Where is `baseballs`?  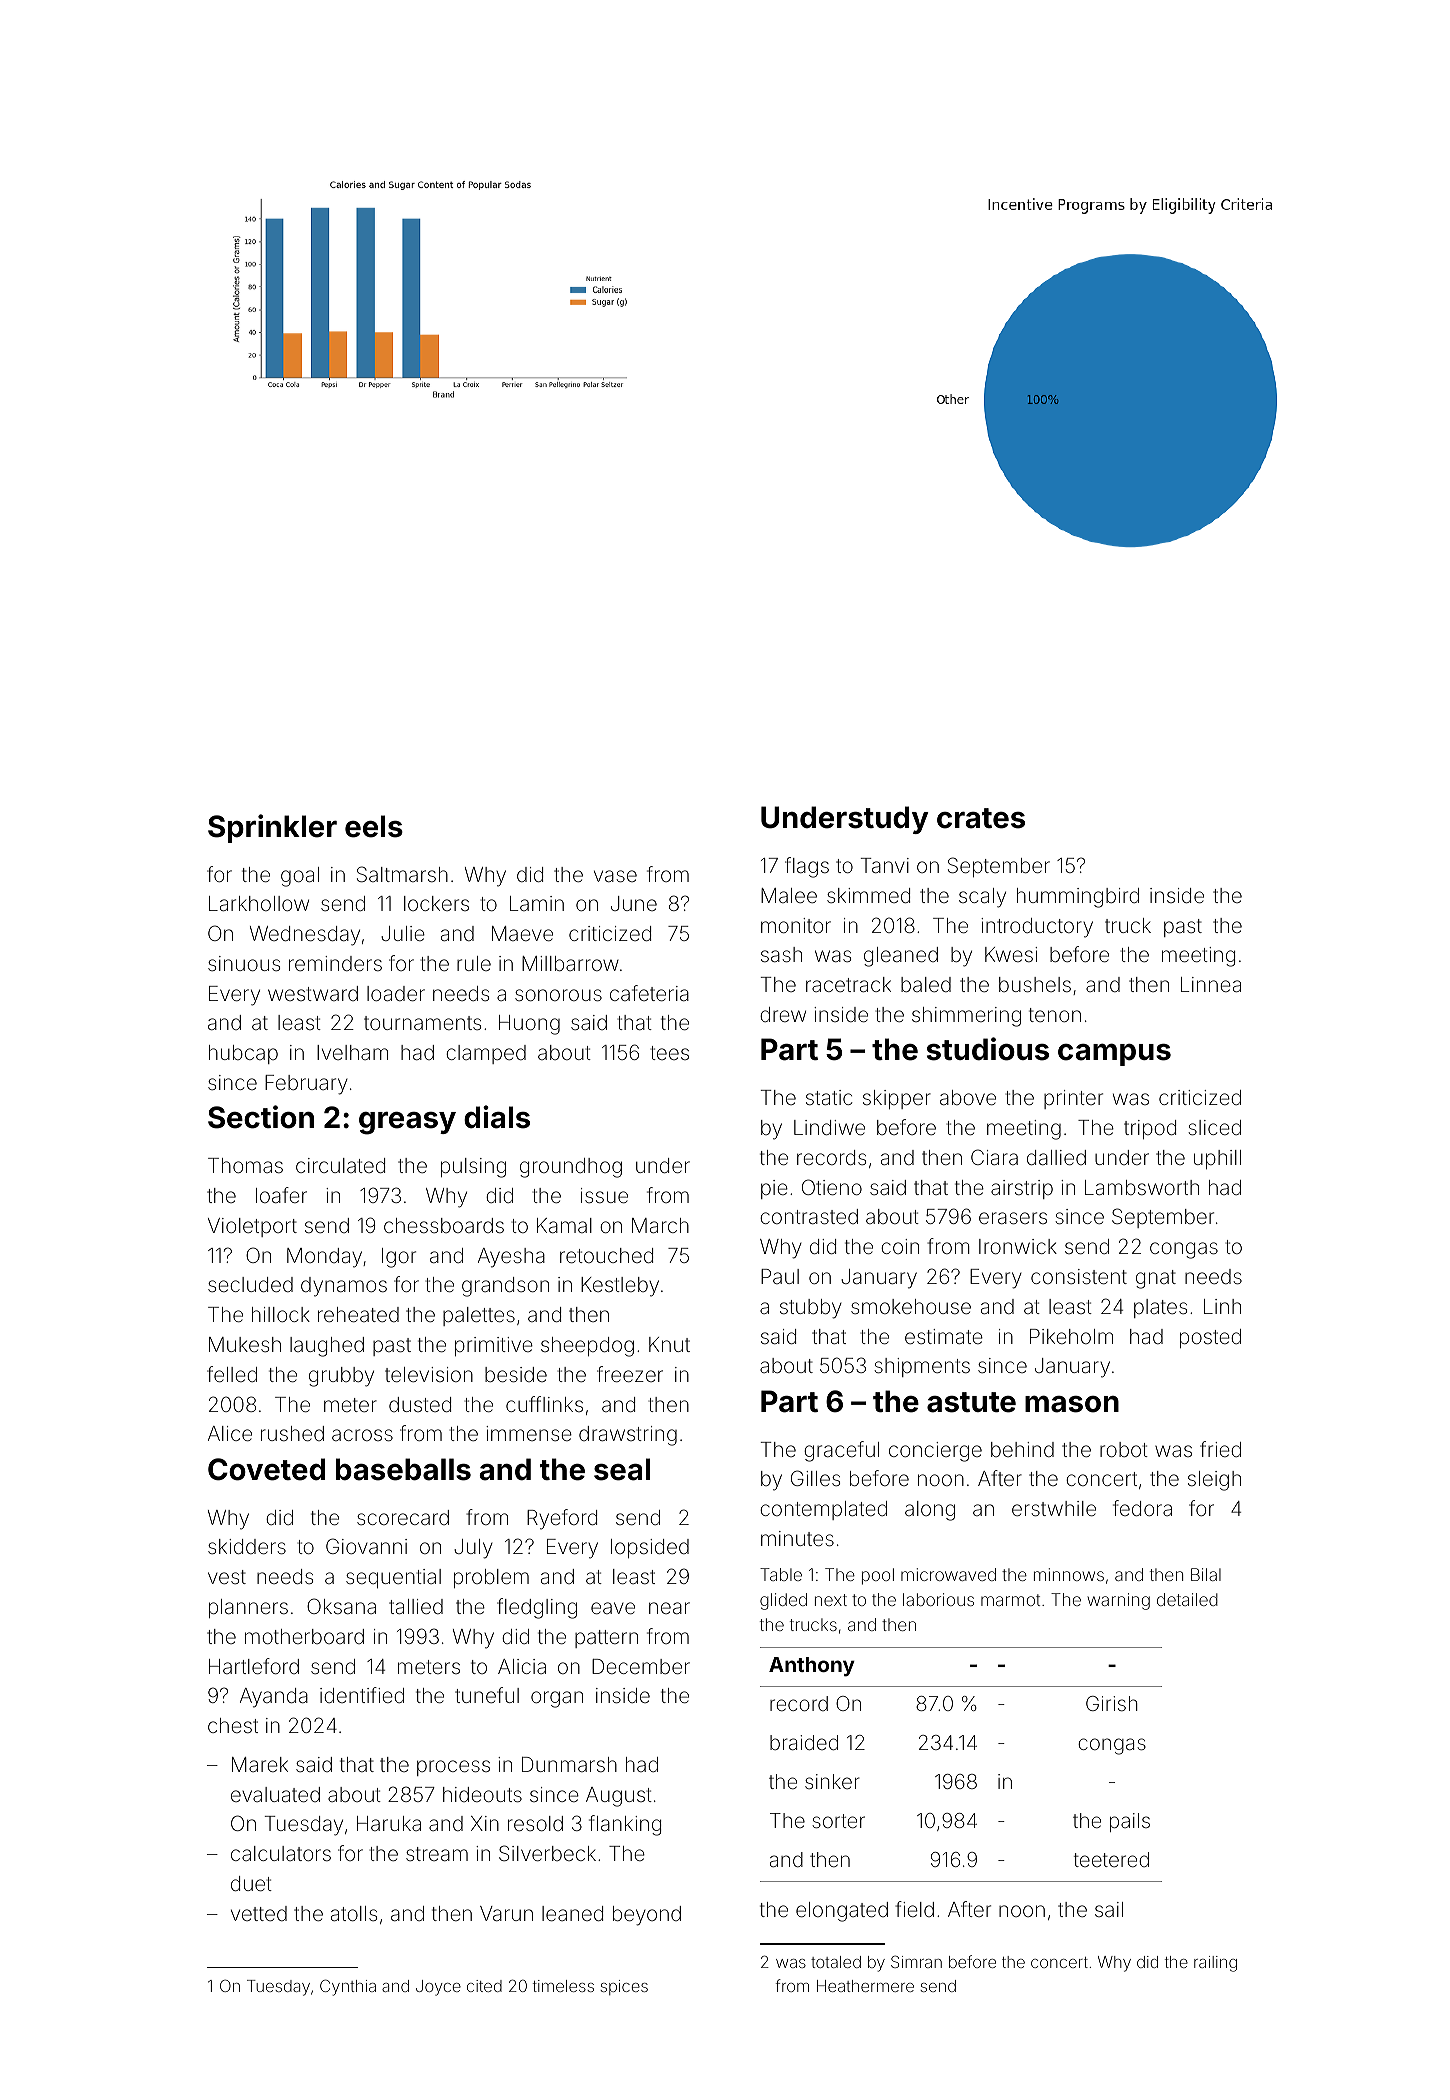
baseballs is located at coordinates (403, 1469).
